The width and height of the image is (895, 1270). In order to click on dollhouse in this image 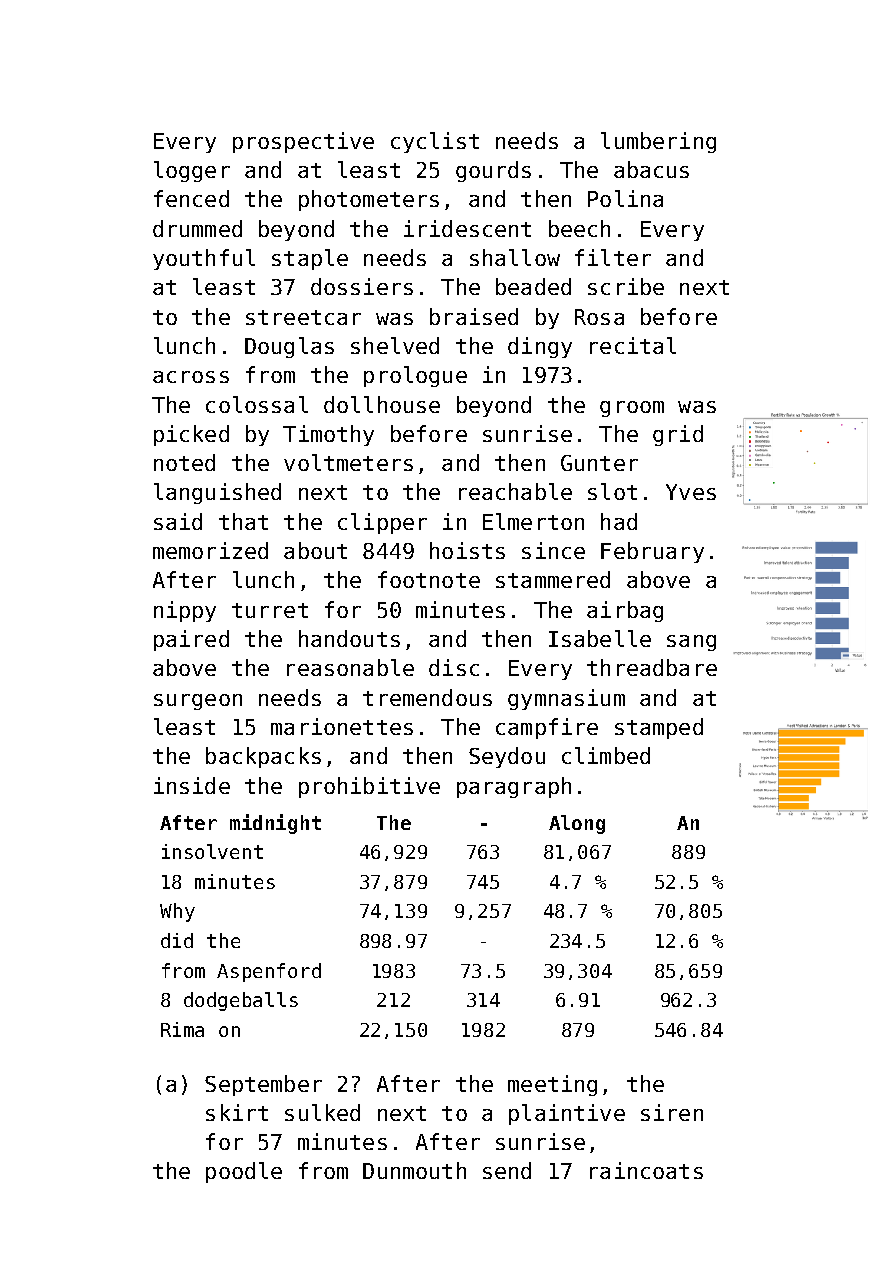, I will do `click(382, 404)`.
